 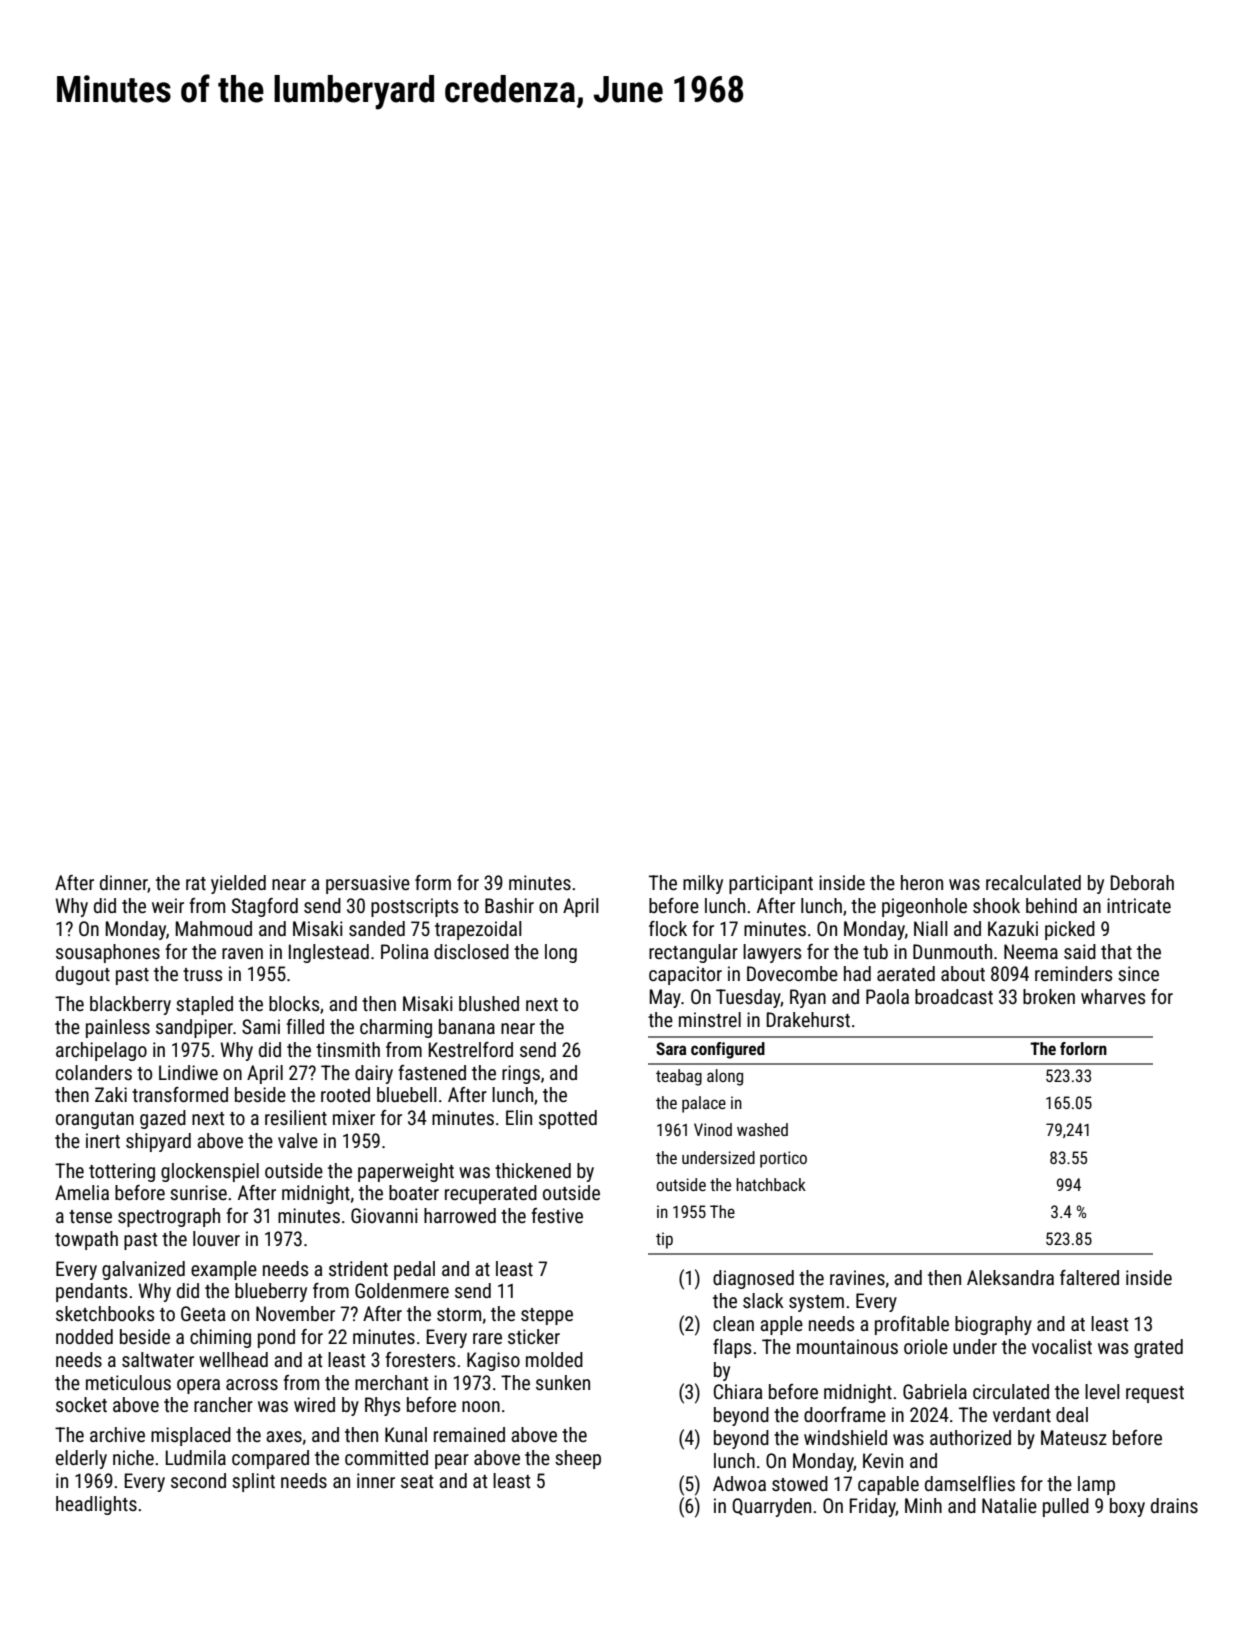 I want to click on Quarryden, so click(x=771, y=1507).
